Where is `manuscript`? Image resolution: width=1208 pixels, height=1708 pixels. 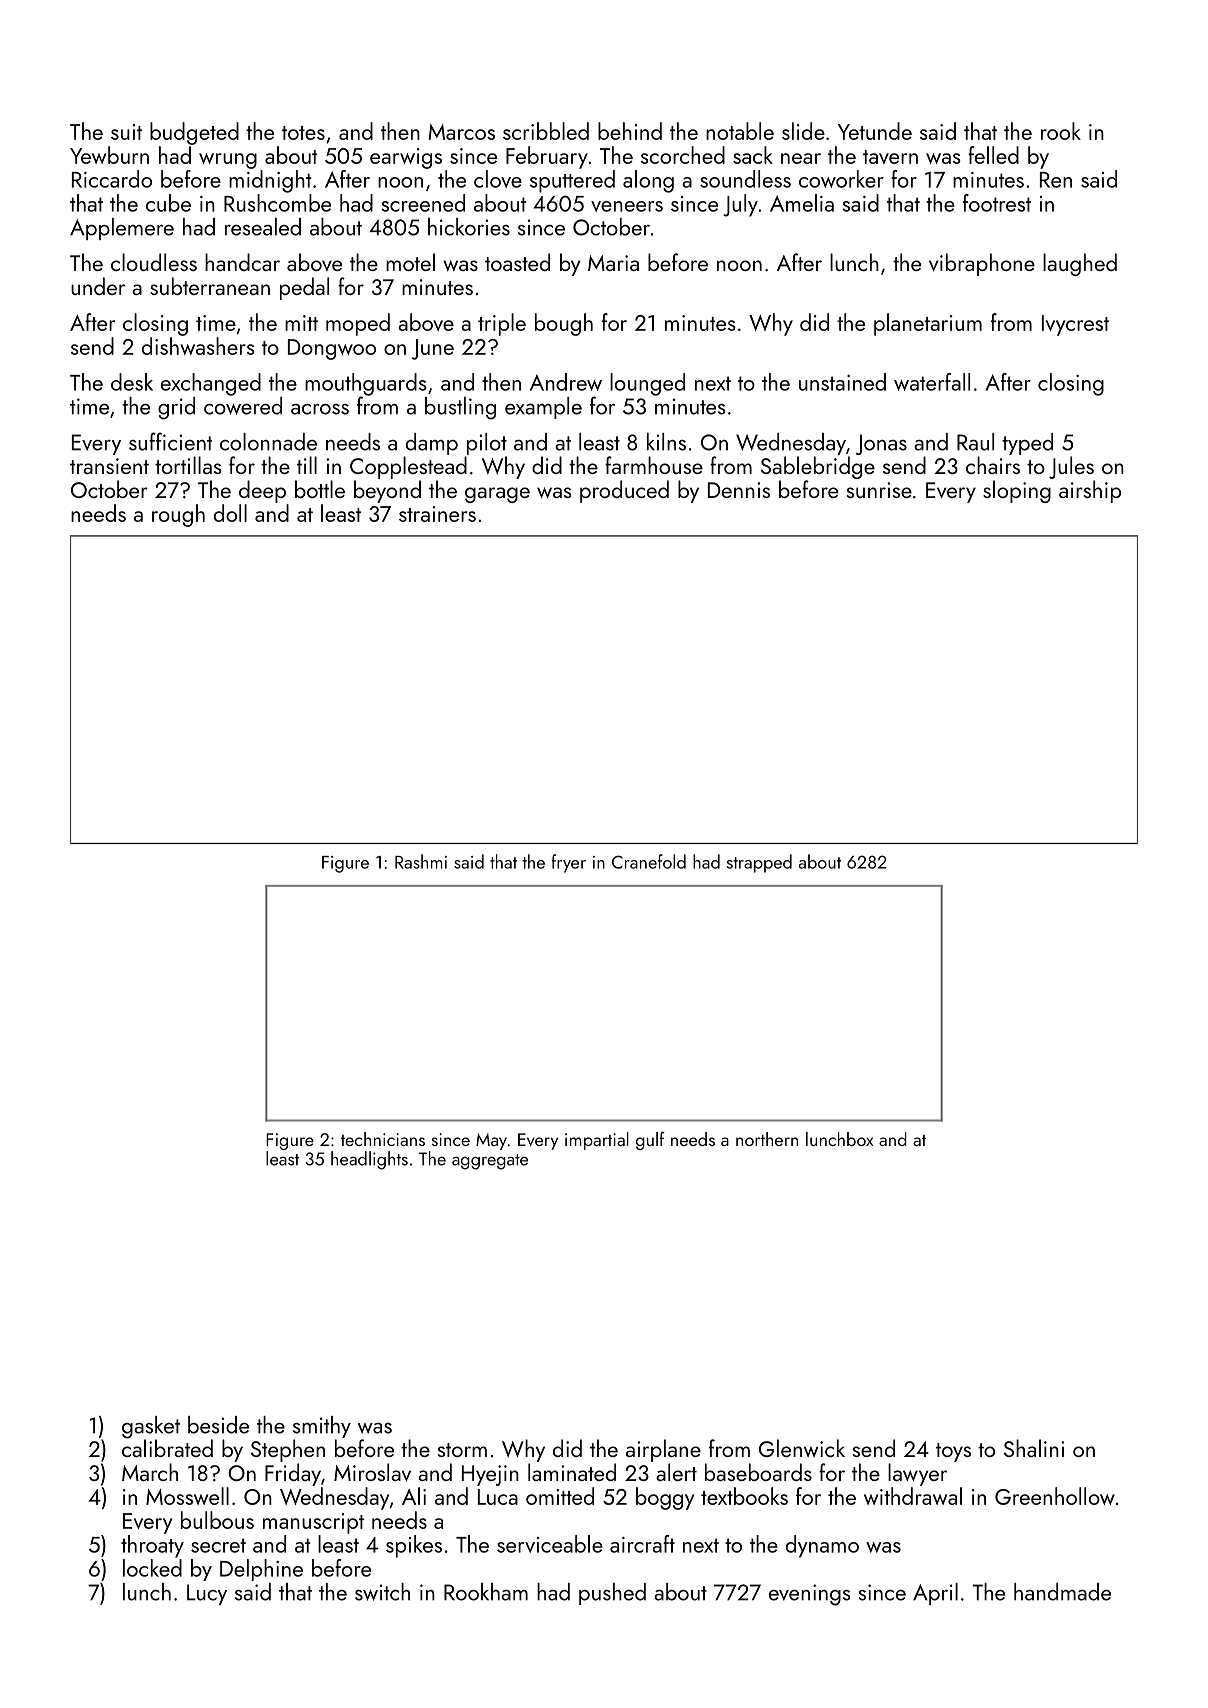 manuscript is located at coordinates (313, 1523).
